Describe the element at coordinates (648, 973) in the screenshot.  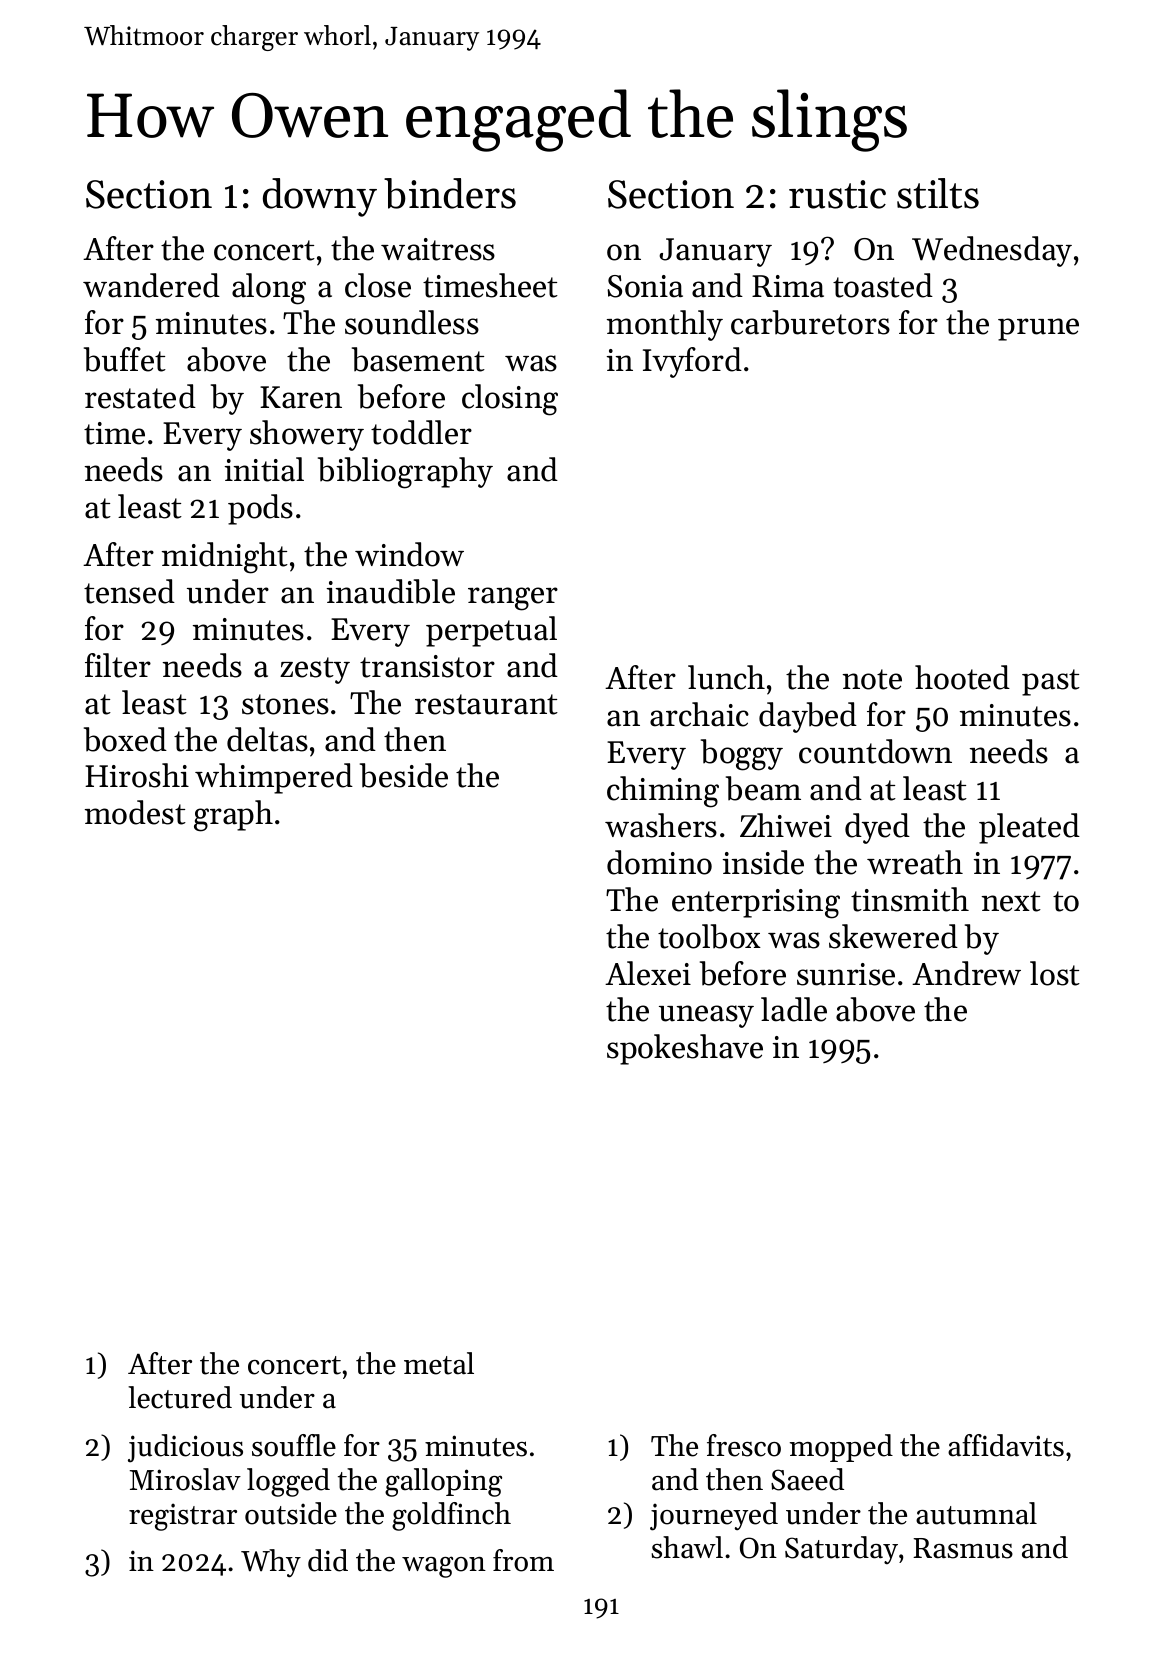
I see `Alexei` at that location.
